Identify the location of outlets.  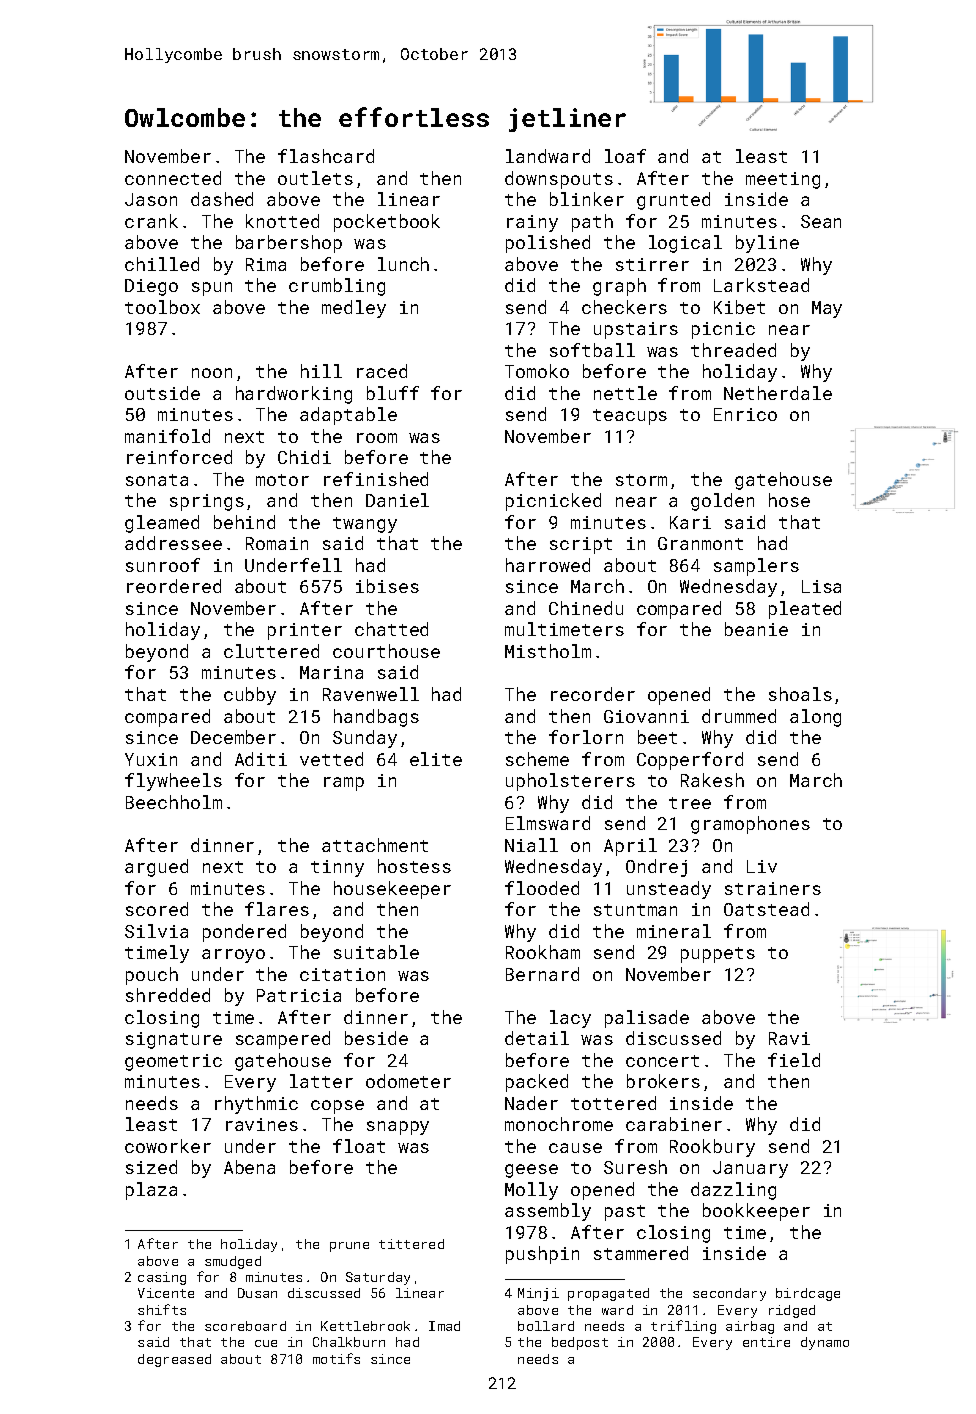
(315, 178).
